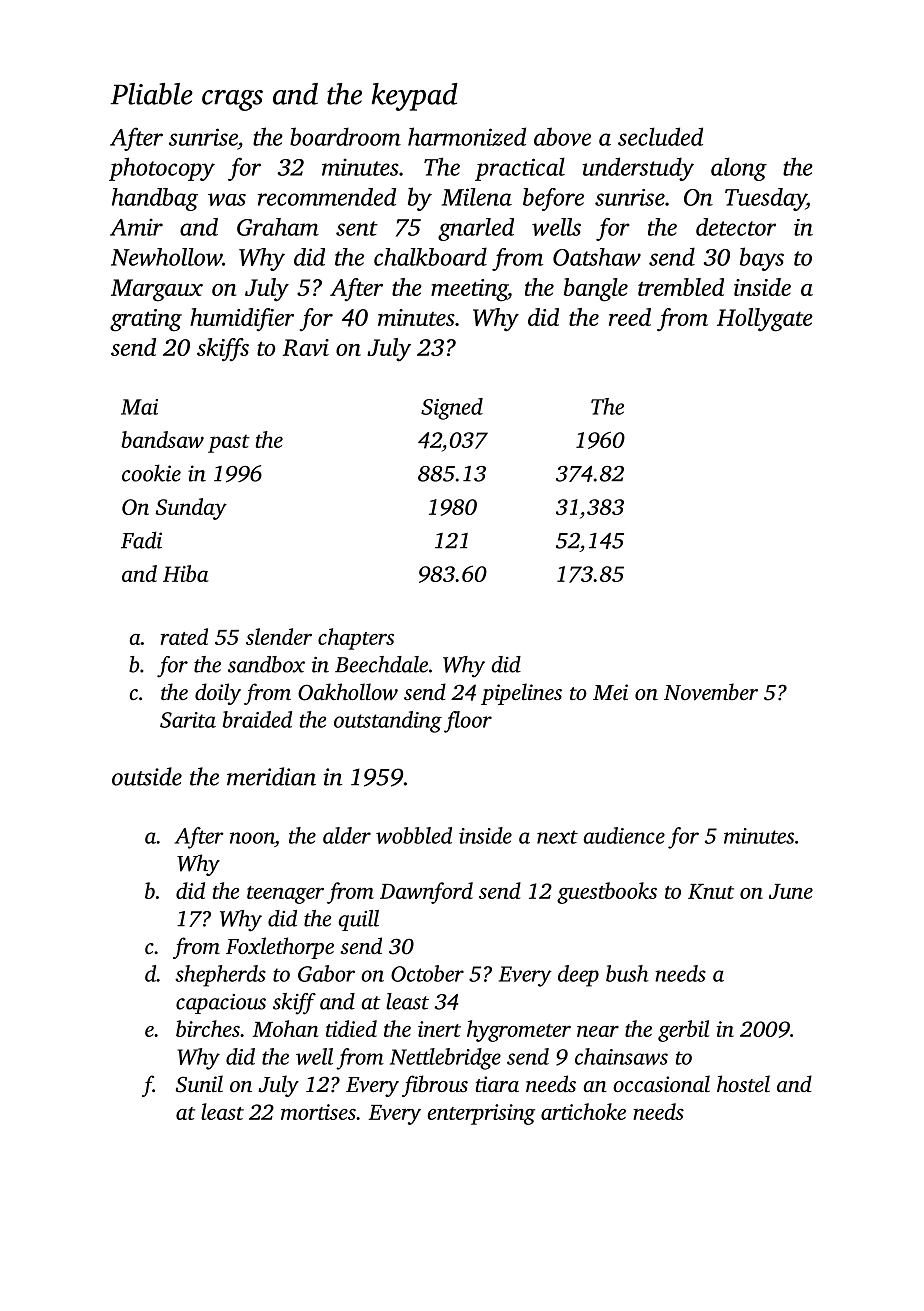  What do you see at coordinates (481, 1114) in the screenshot?
I see `enterprising` at bounding box center [481, 1114].
